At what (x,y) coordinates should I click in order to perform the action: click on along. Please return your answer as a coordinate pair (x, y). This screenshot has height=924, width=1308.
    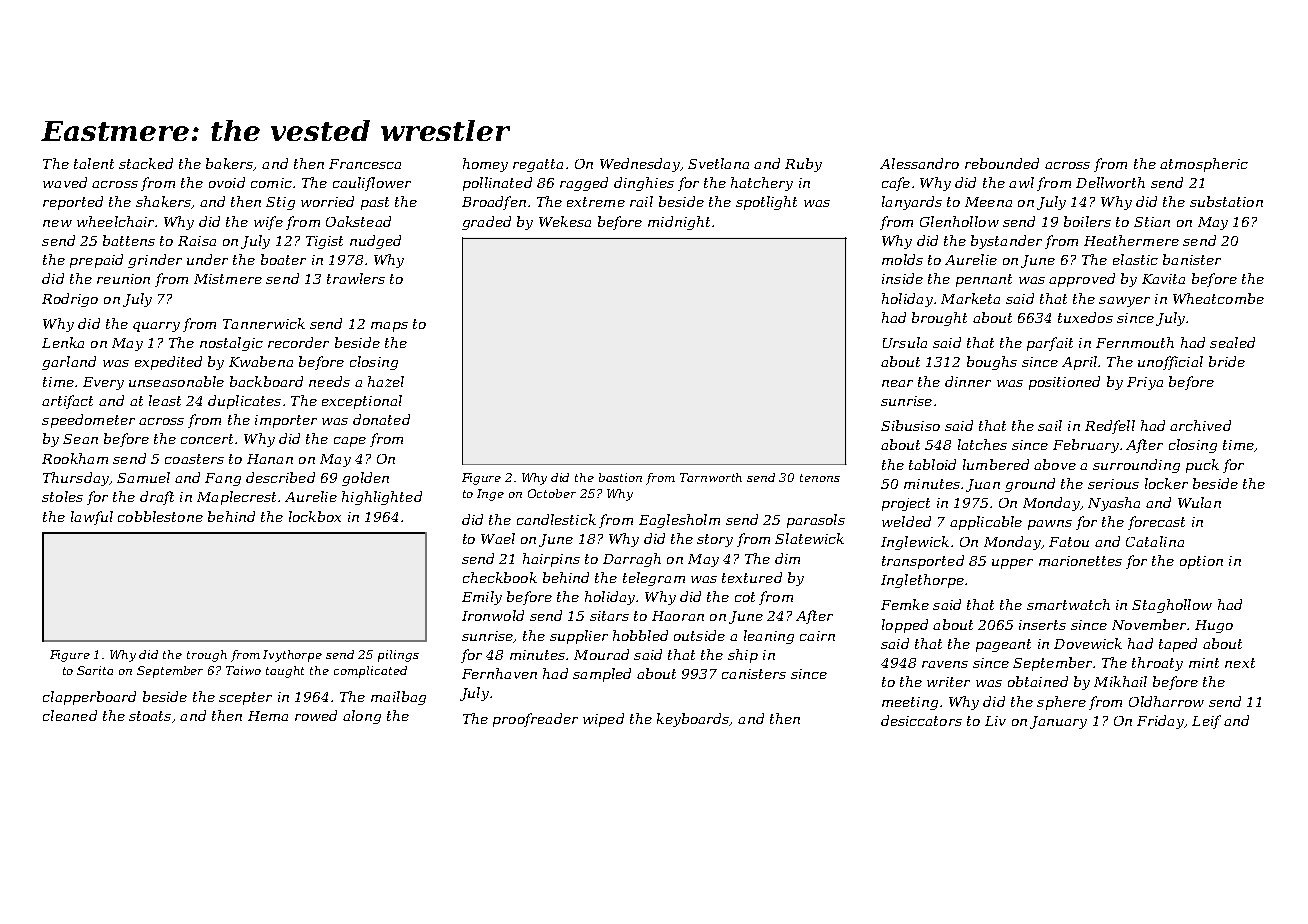
    Looking at the image, I should click on (362, 717).
